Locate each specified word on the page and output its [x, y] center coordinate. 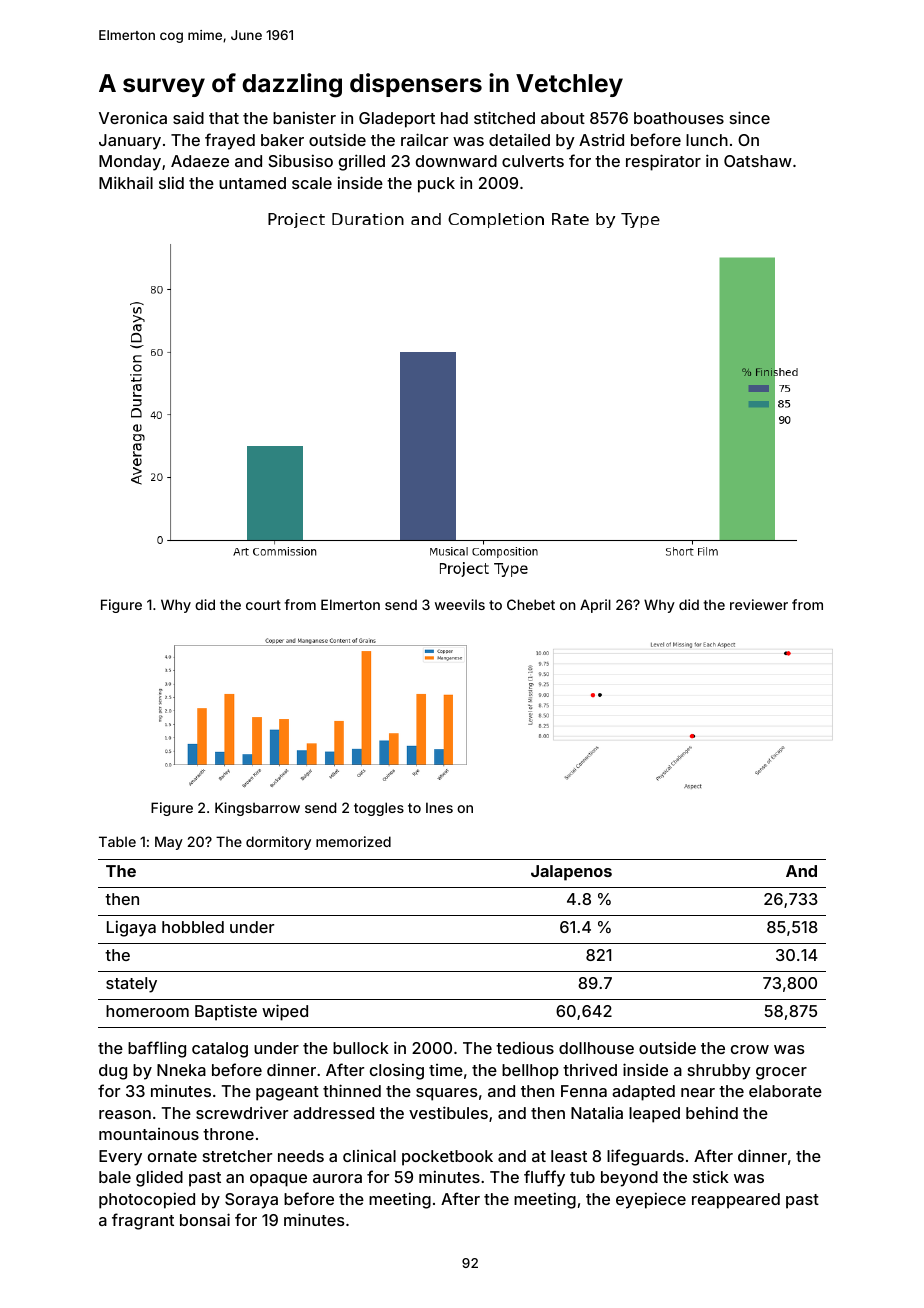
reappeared [736, 1201]
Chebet [531, 604]
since [750, 117]
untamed [252, 183]
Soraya [251, 1201]
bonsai [205, 1219]
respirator [663, 162]
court [263, 605]
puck [436, 185]
